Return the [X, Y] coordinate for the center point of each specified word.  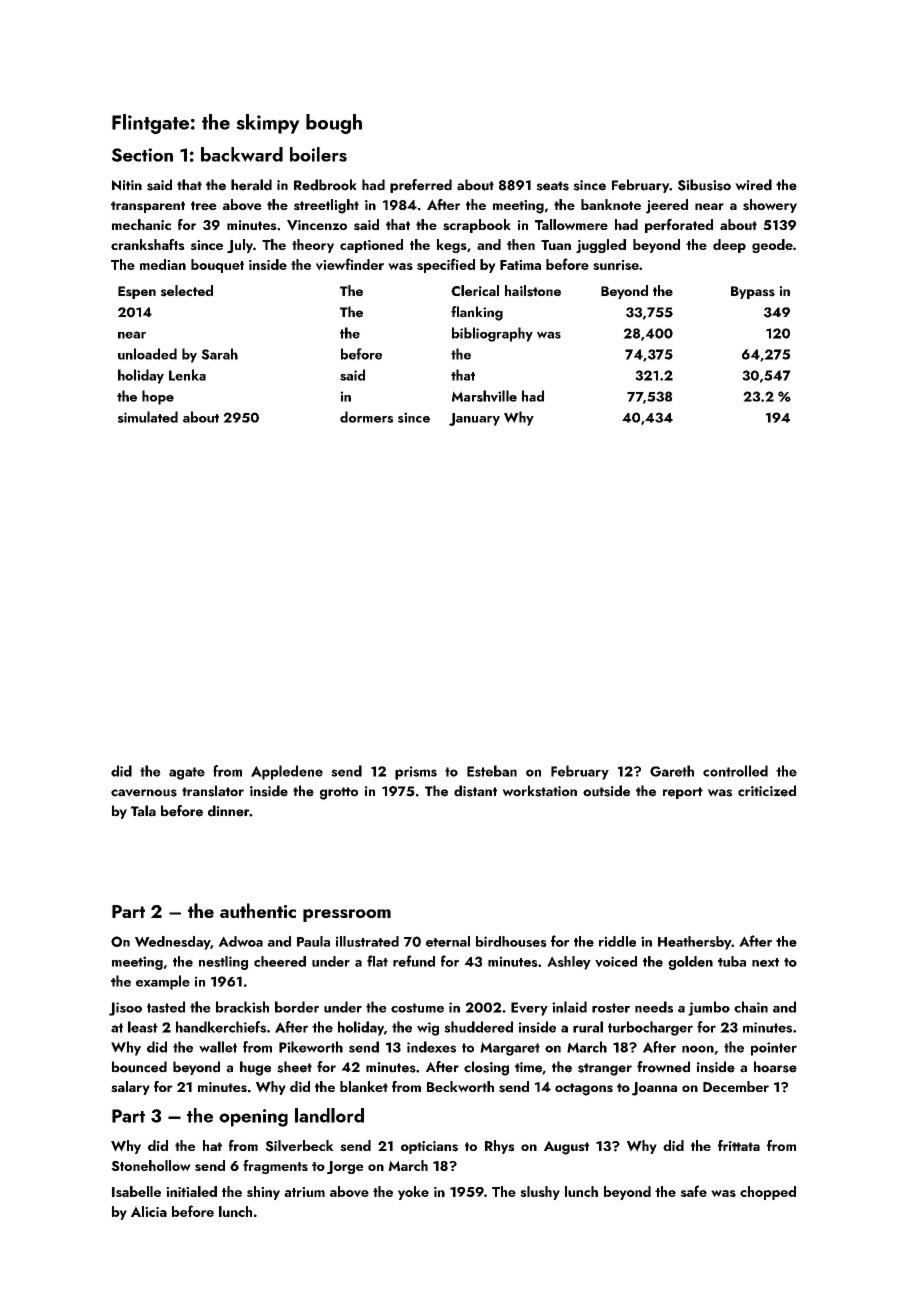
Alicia [149, 1211]
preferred [421, 186]
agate [187, 773]
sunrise [616, 265]
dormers [366, 417]
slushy [540, 1193]
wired [753, 185]
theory [313, 246]
